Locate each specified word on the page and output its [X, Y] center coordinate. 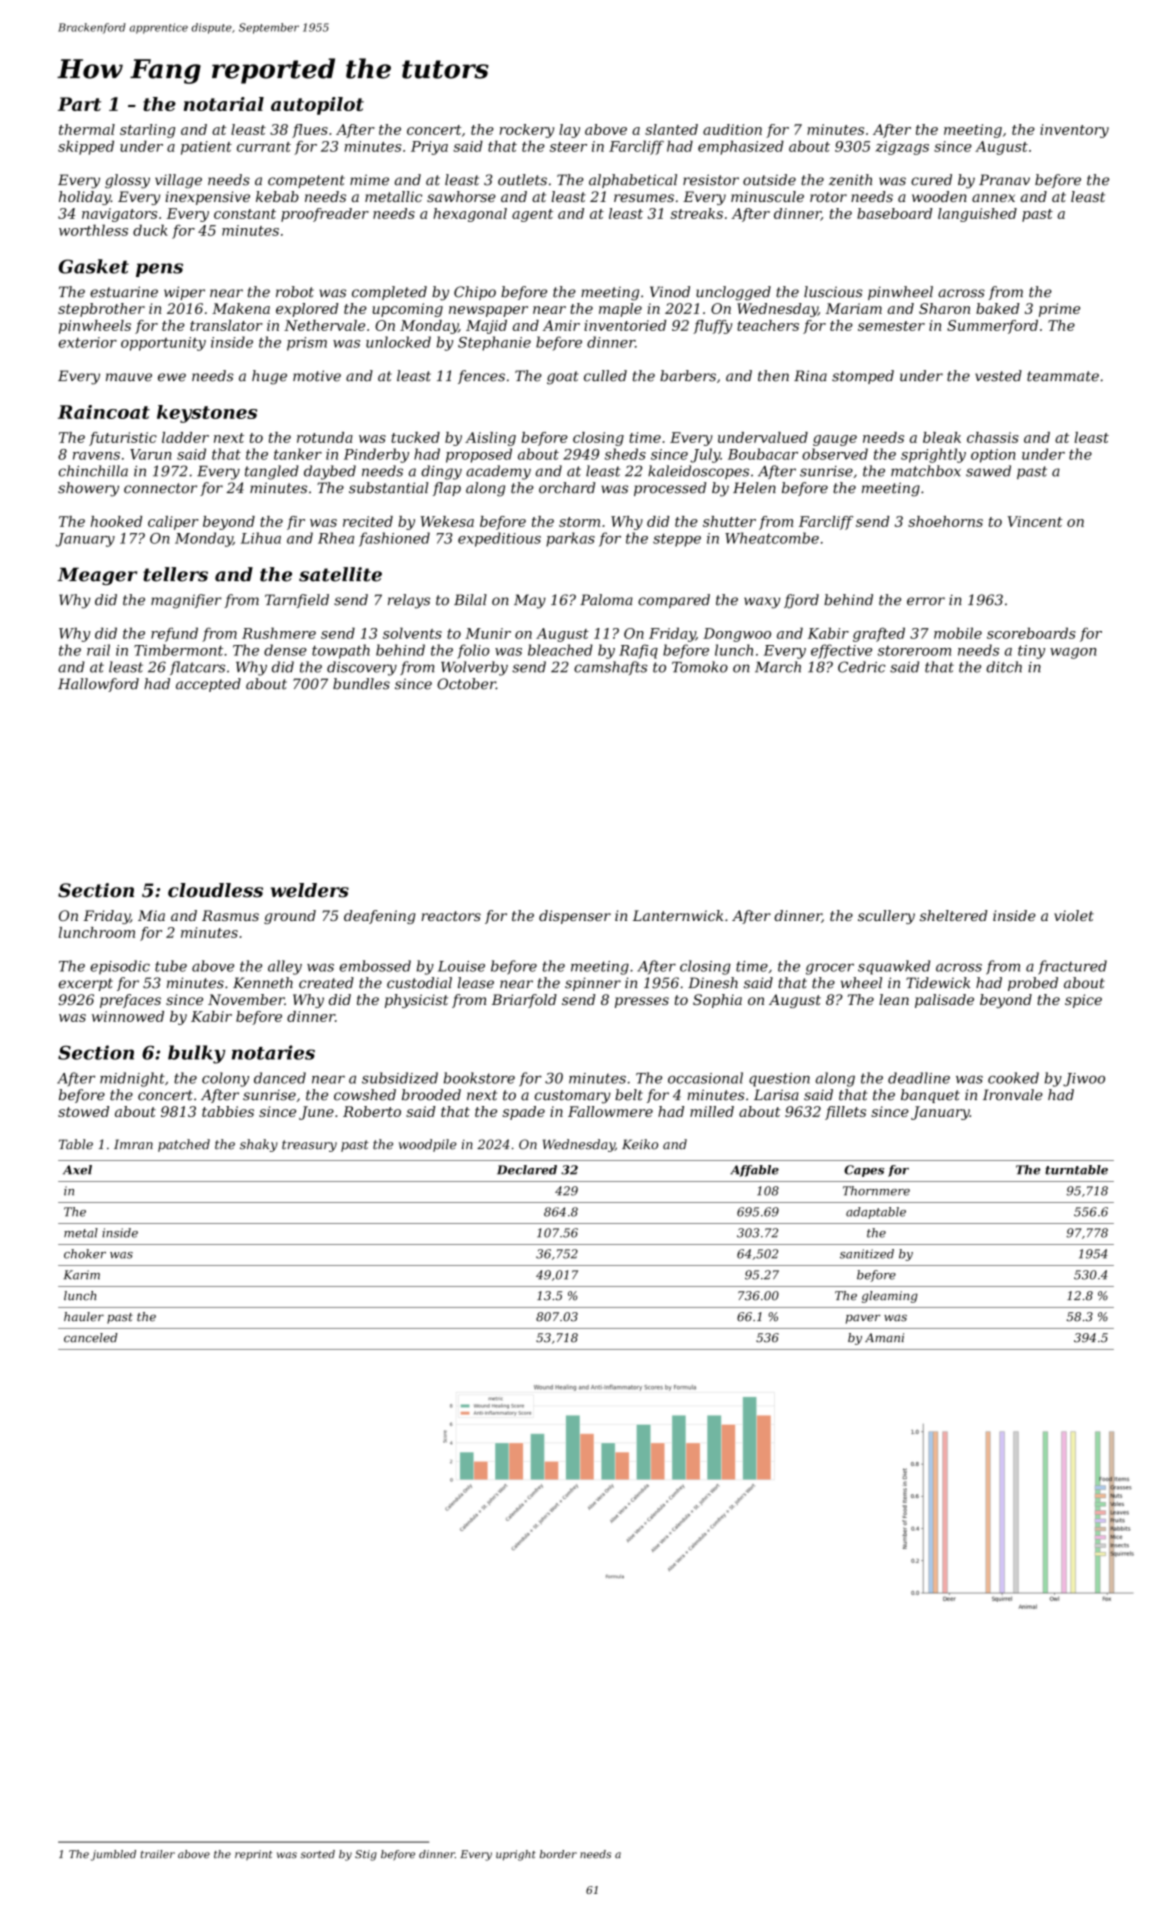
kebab [277, 196]
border [558, 1854]
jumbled [113, 1855]
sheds [625, 454]
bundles [361, 684]
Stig [366, 1855]
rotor [828, 197]
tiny [1031, 652]
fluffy [712, 327]
